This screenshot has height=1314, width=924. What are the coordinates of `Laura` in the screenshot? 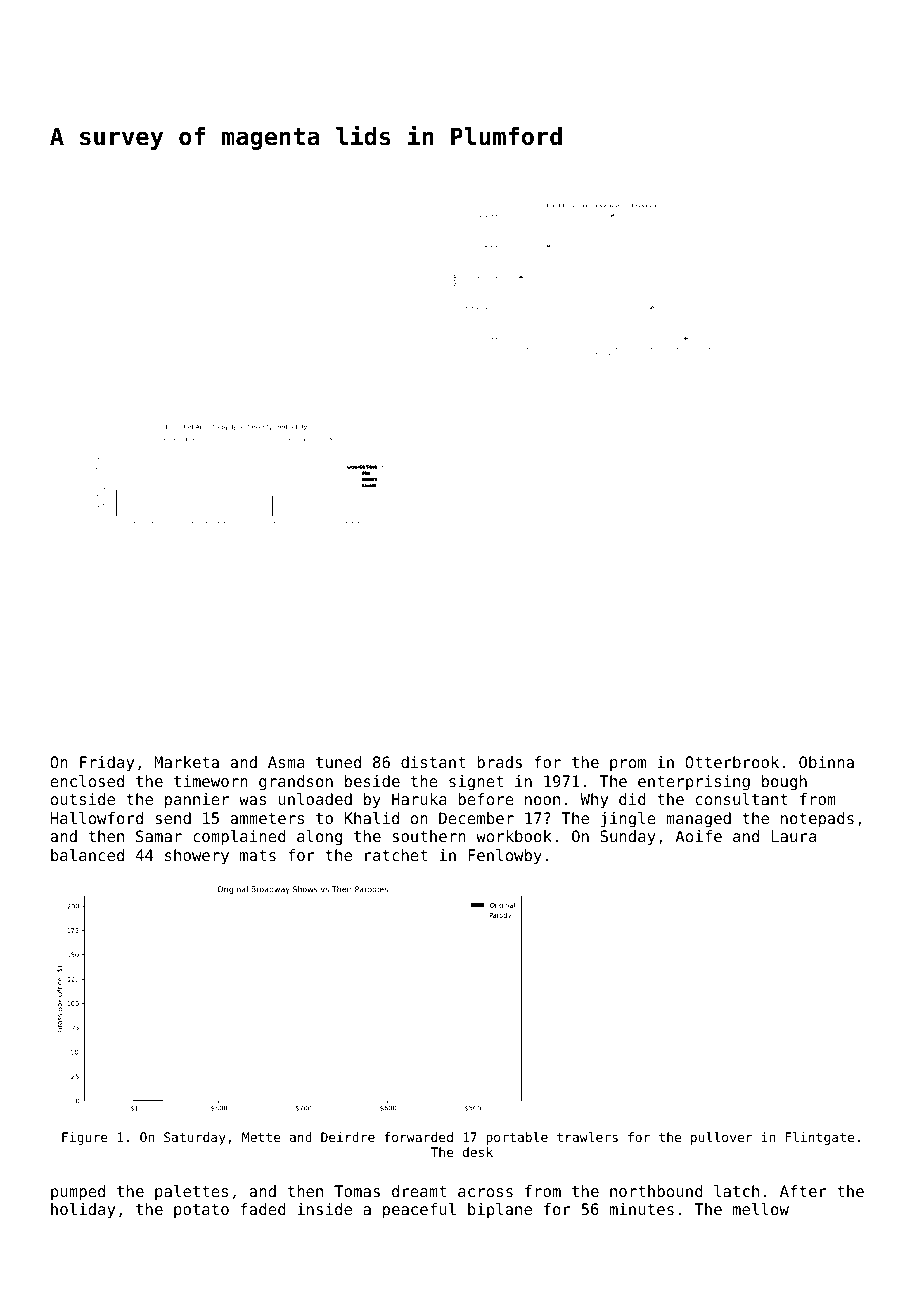 It's located at (793, 836).
